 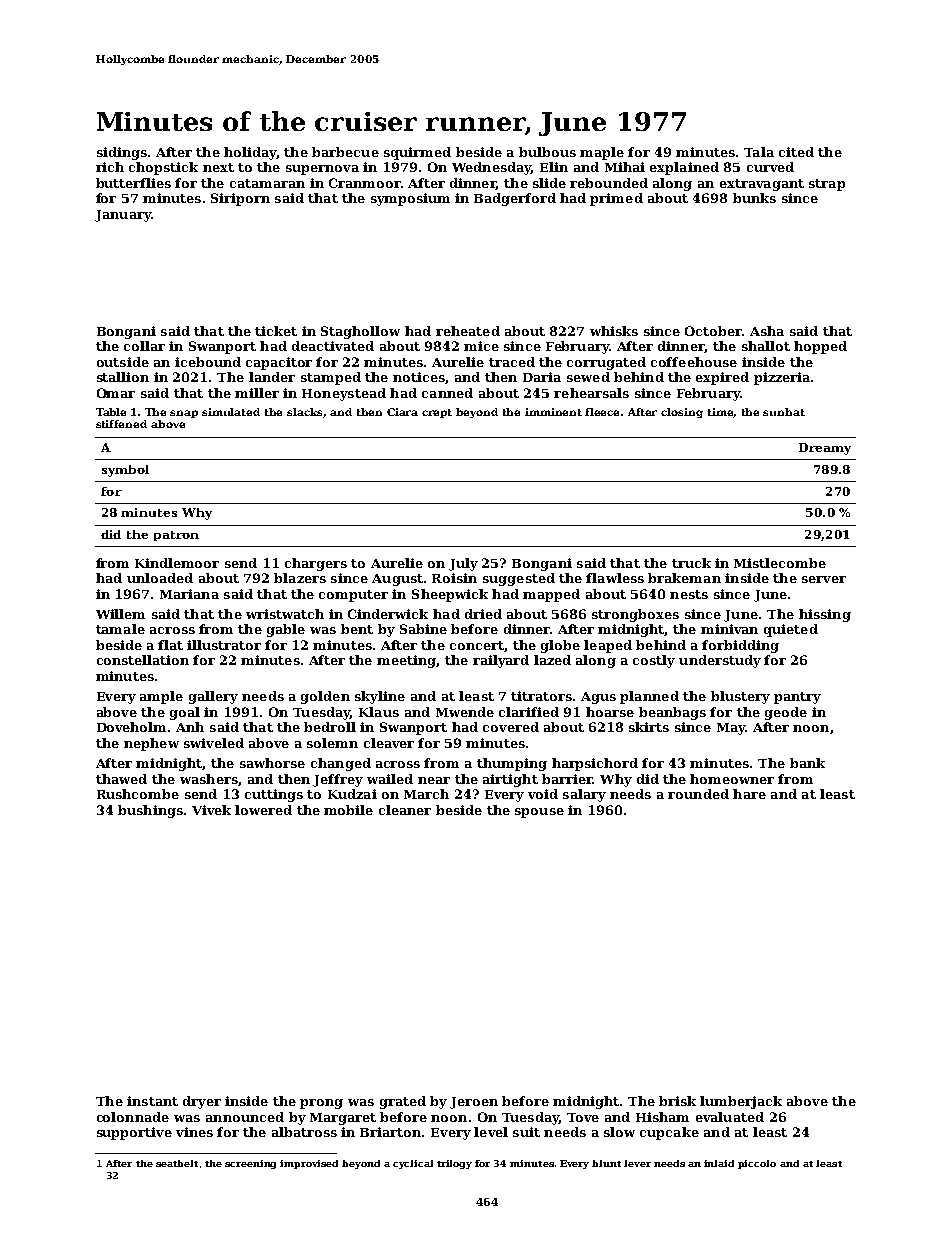 I want to click on quieted, so click(x=791, y=630).
